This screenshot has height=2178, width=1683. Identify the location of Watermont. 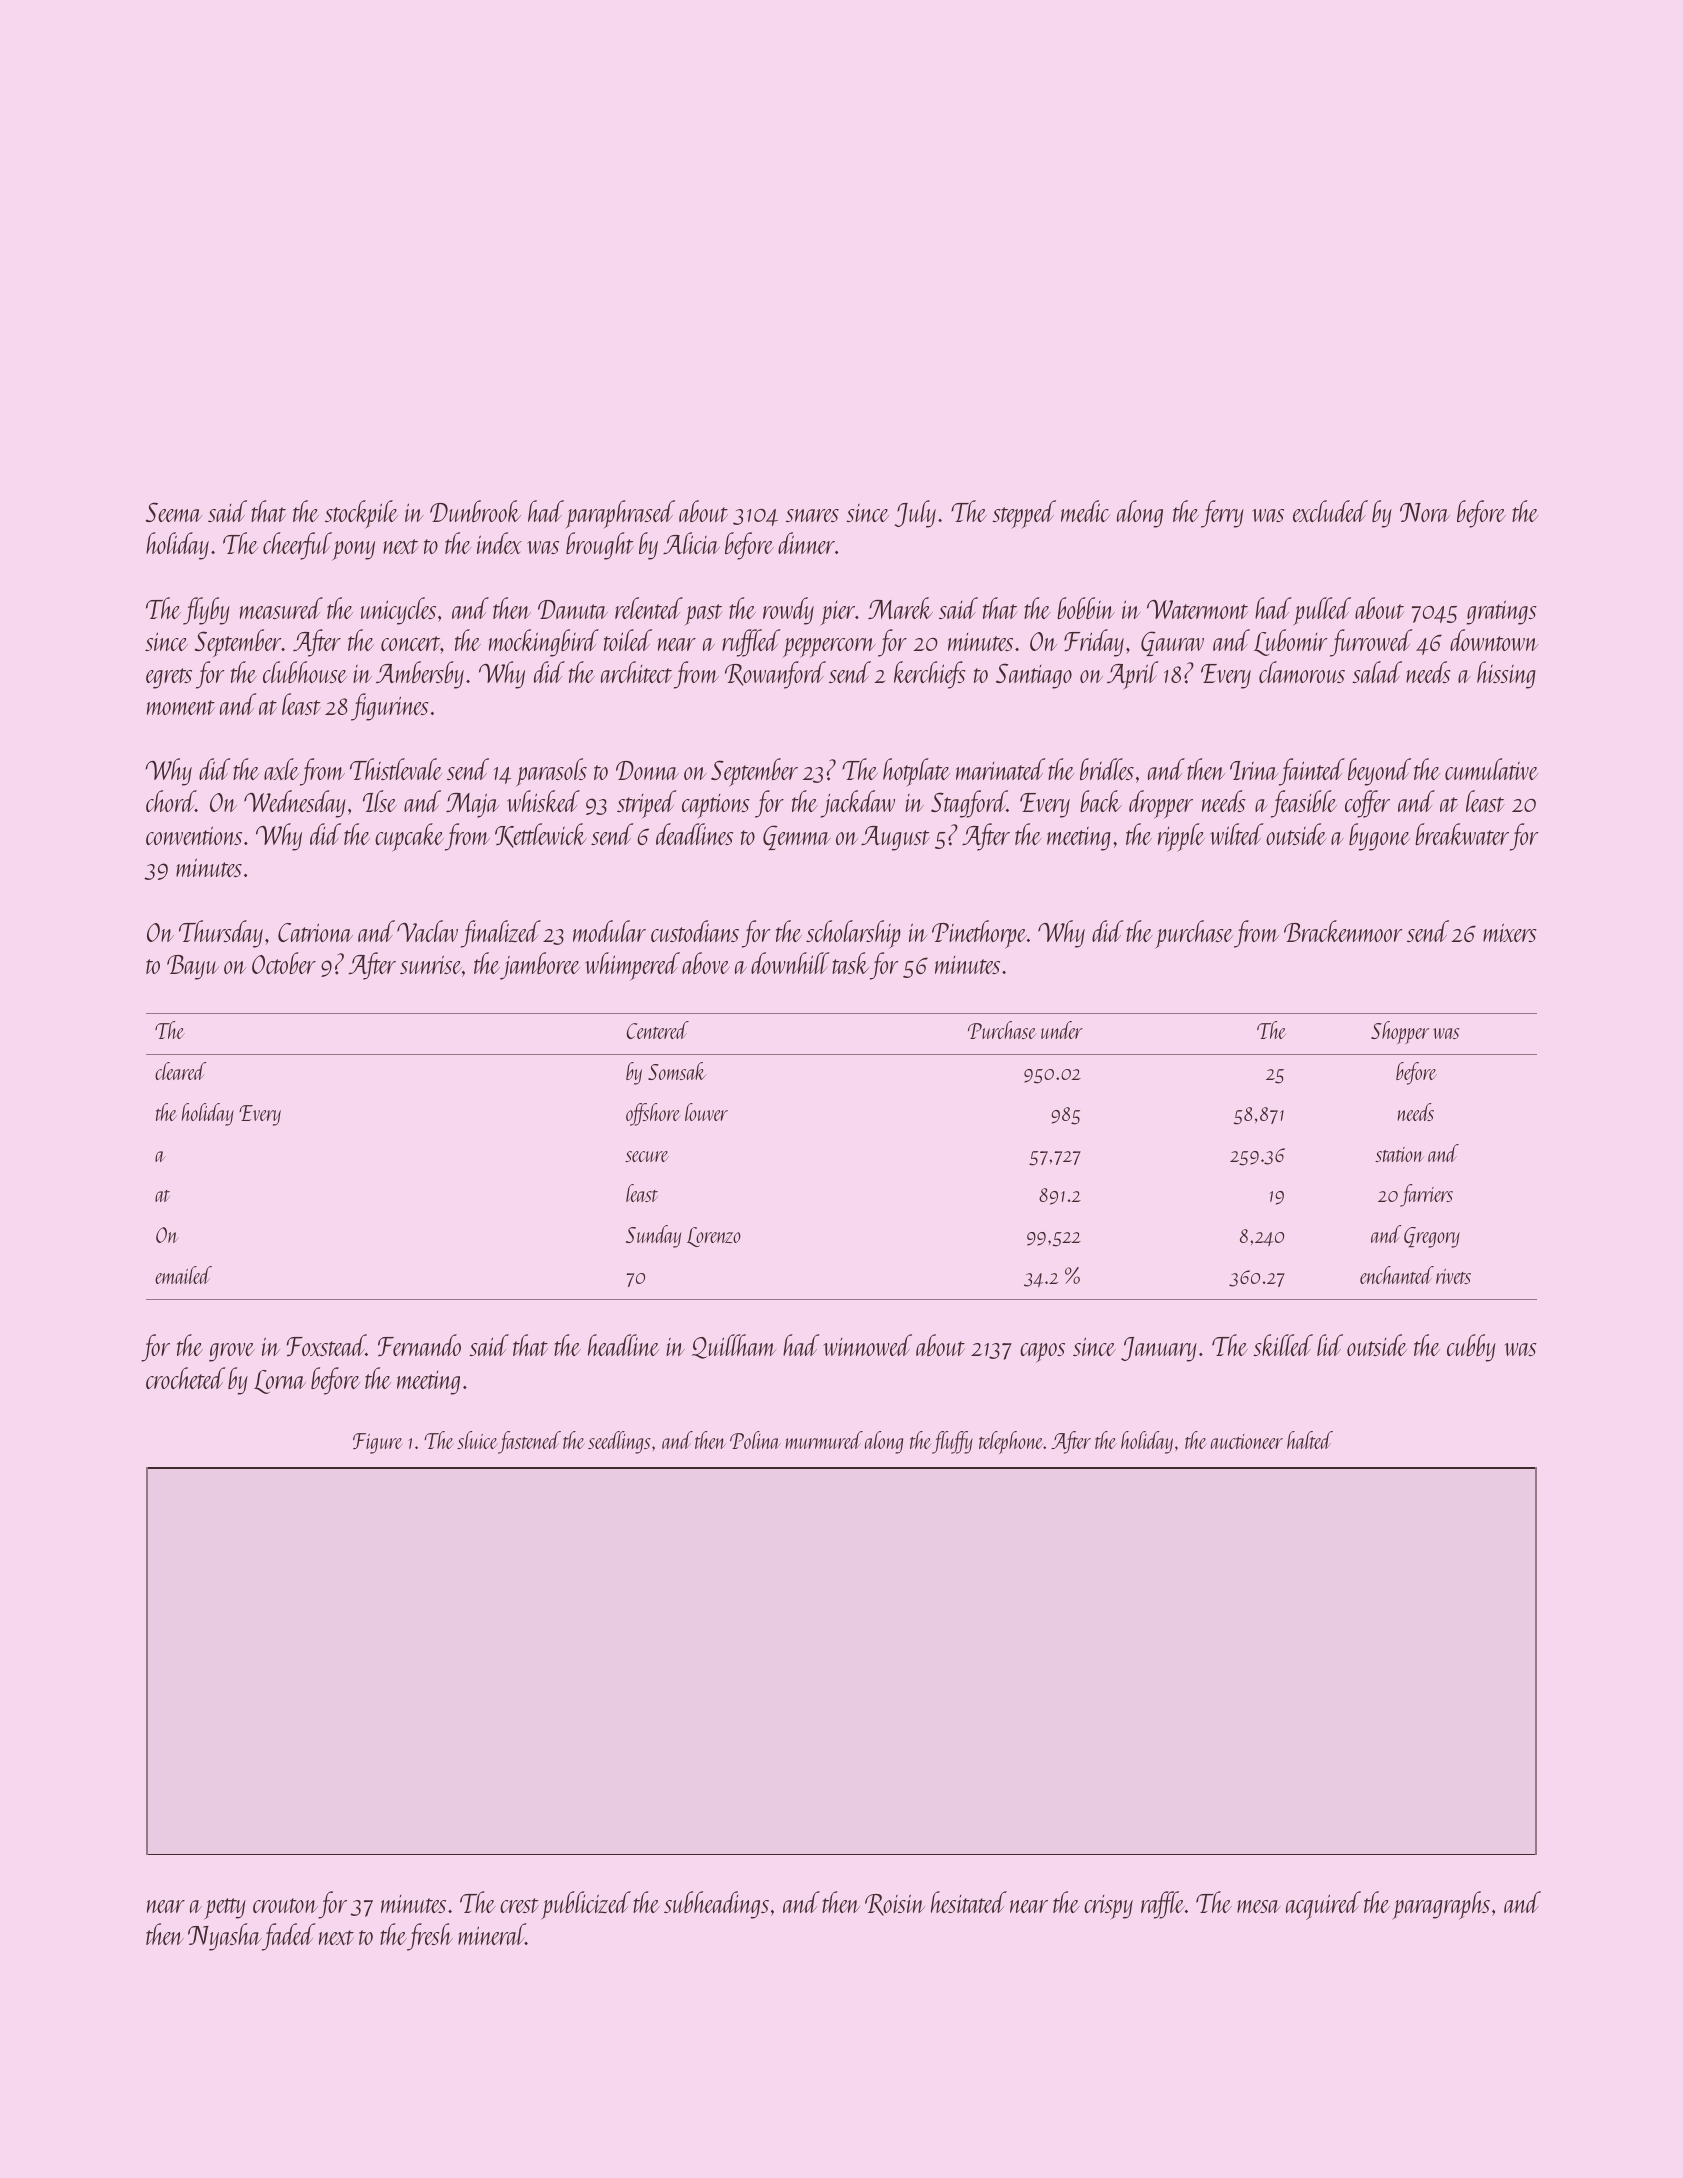
(1197, 609).
